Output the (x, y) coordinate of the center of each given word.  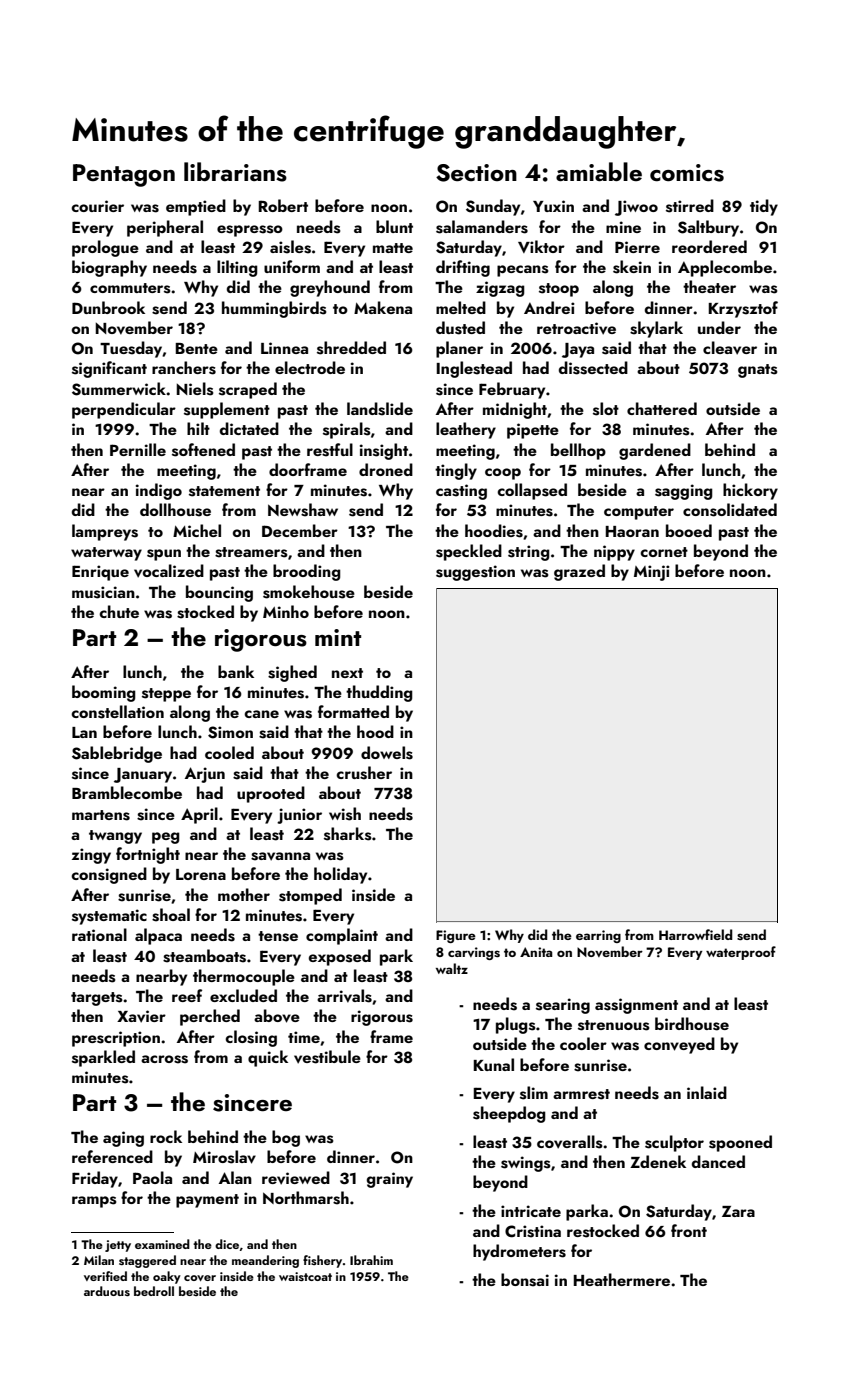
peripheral (165, 228)
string (529, 553)
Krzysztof (743, 309)
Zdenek (658, 1161)
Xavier (141, 1016)
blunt (394, 226)
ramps (94, 1202)
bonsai (525, 1280)
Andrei (549, 307)
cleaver (730, 348)
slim (534, 1093)
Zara (738, 1211)
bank (236, 671)
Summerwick (119, 389)
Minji (652, 573)
